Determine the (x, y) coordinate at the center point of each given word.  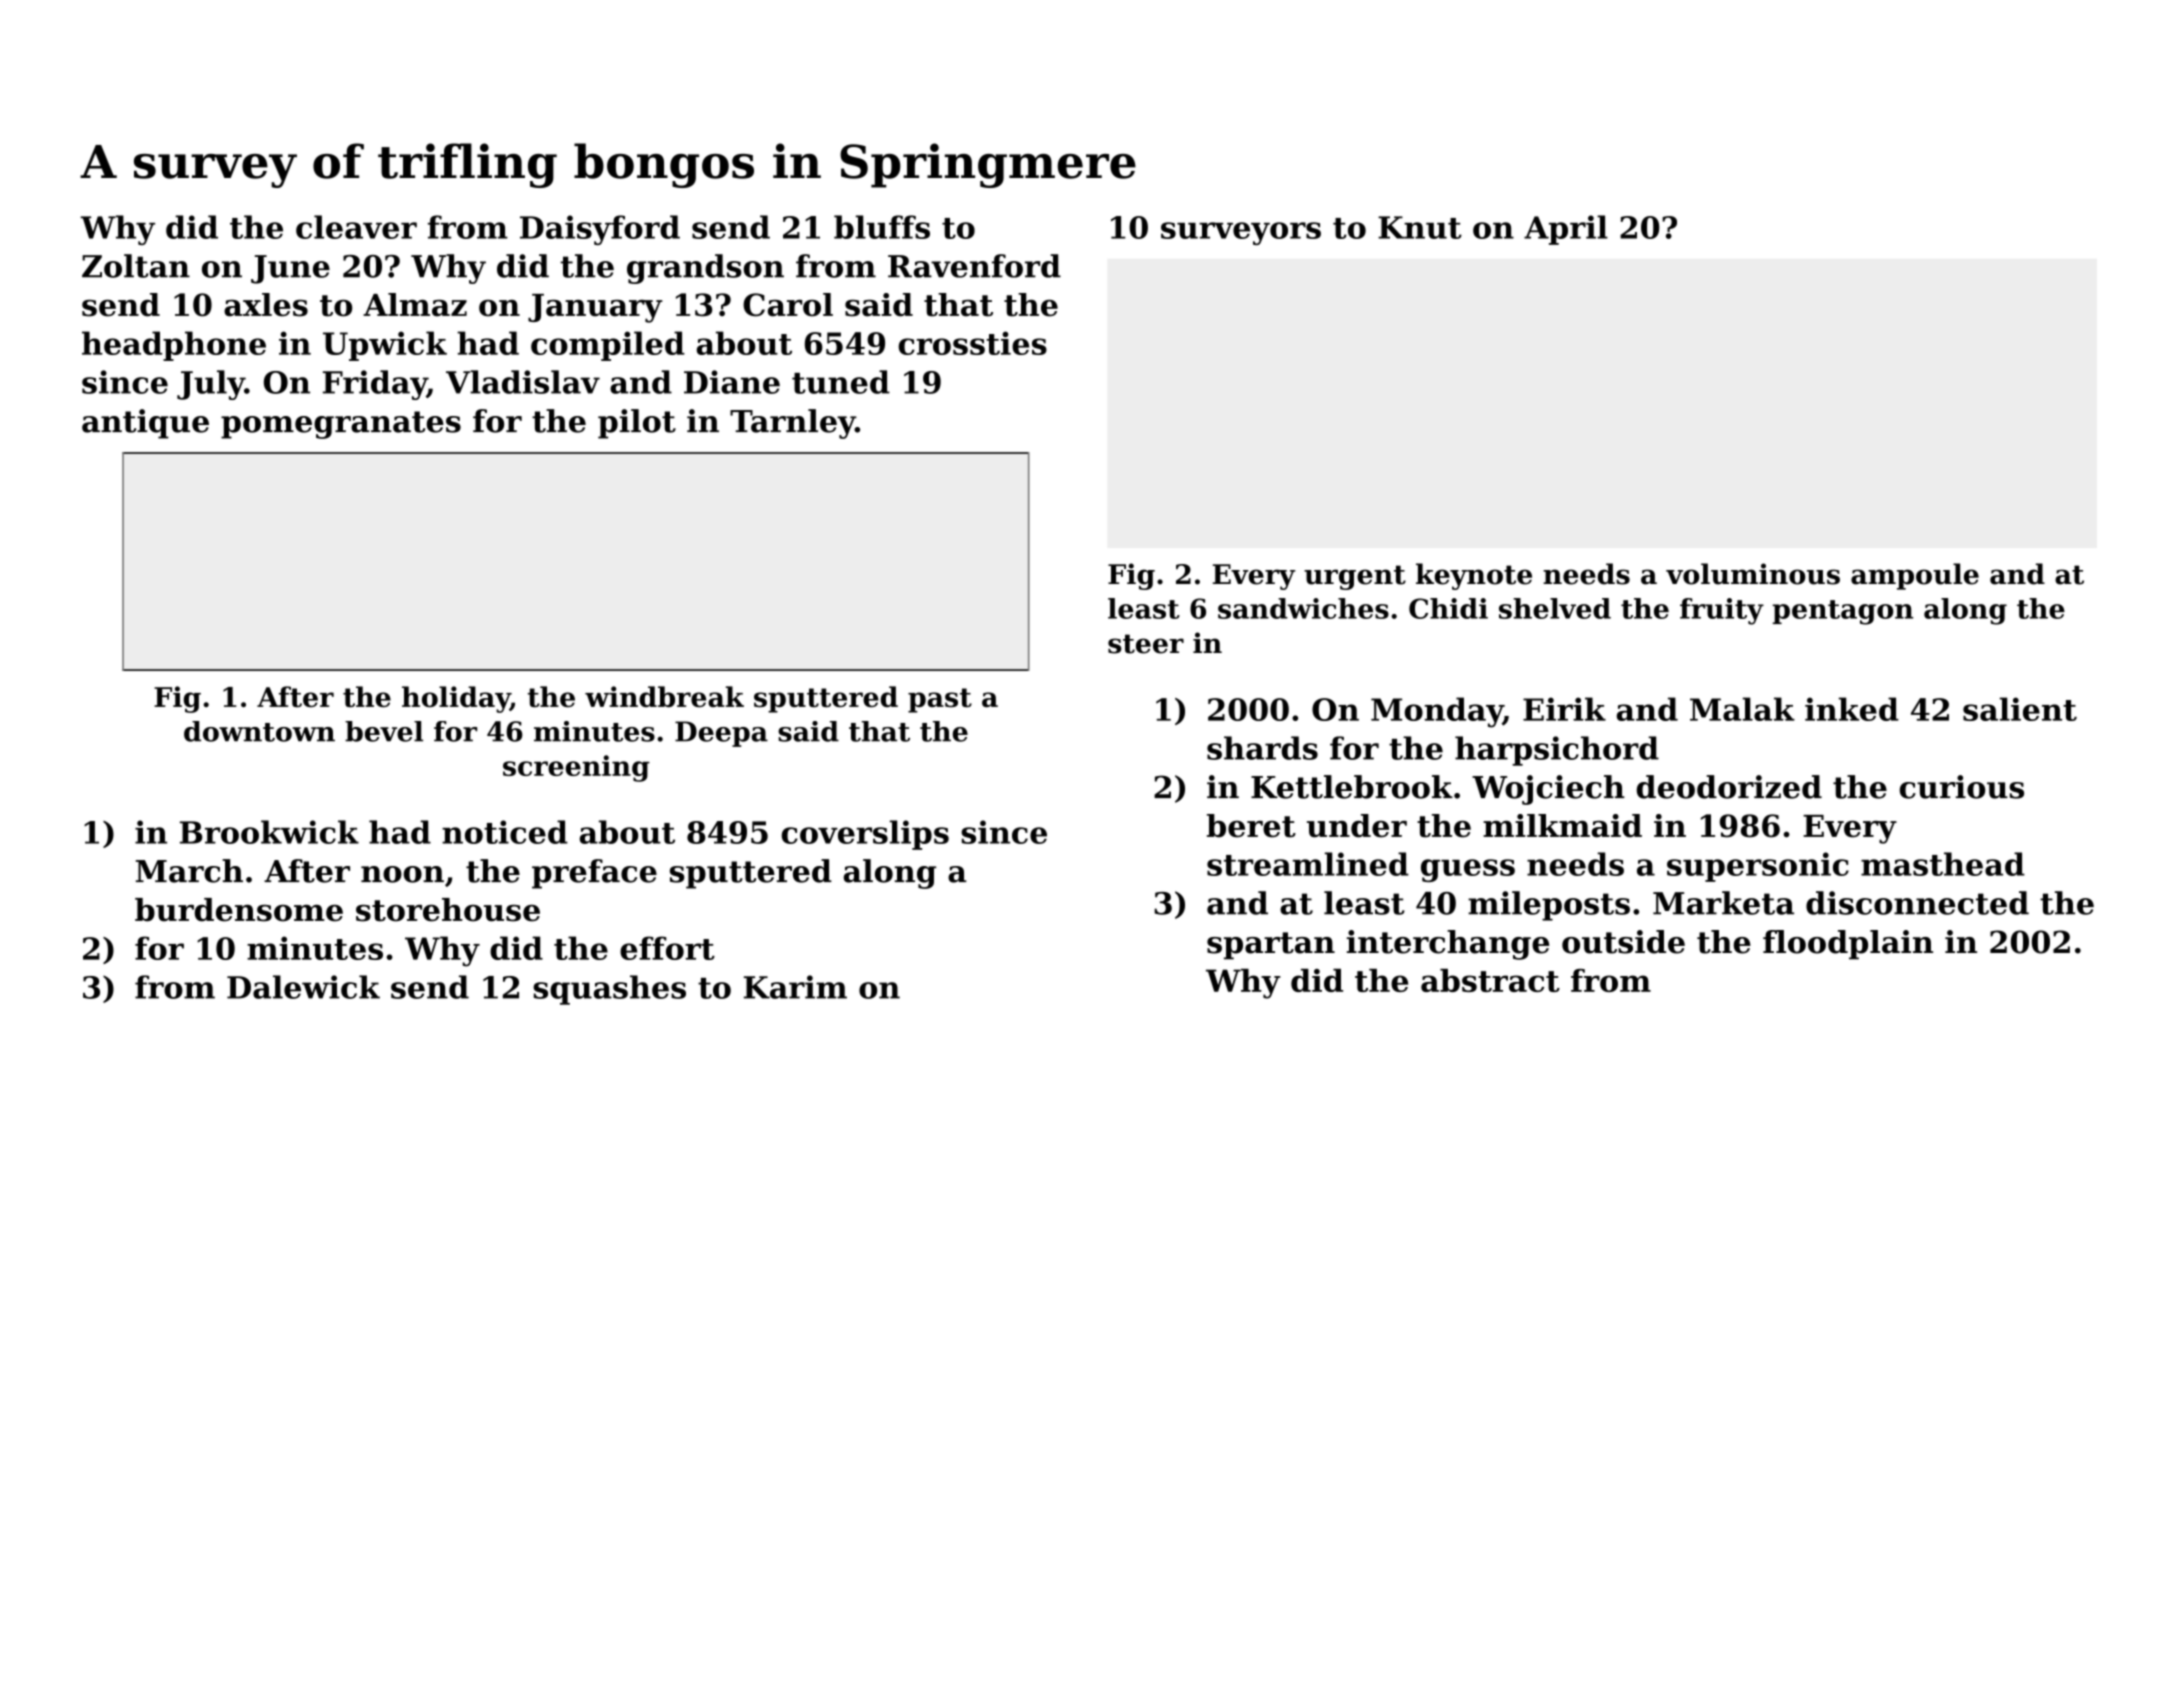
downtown (259, 731)
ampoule (1915, 576)
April (1566, 230)
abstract (1490, 980)
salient (2020, 709)
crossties (973, 343)
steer (1146, 644)
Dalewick (303, 987)
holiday (456, 699)
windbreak (664, 696)
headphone (174, 346)
